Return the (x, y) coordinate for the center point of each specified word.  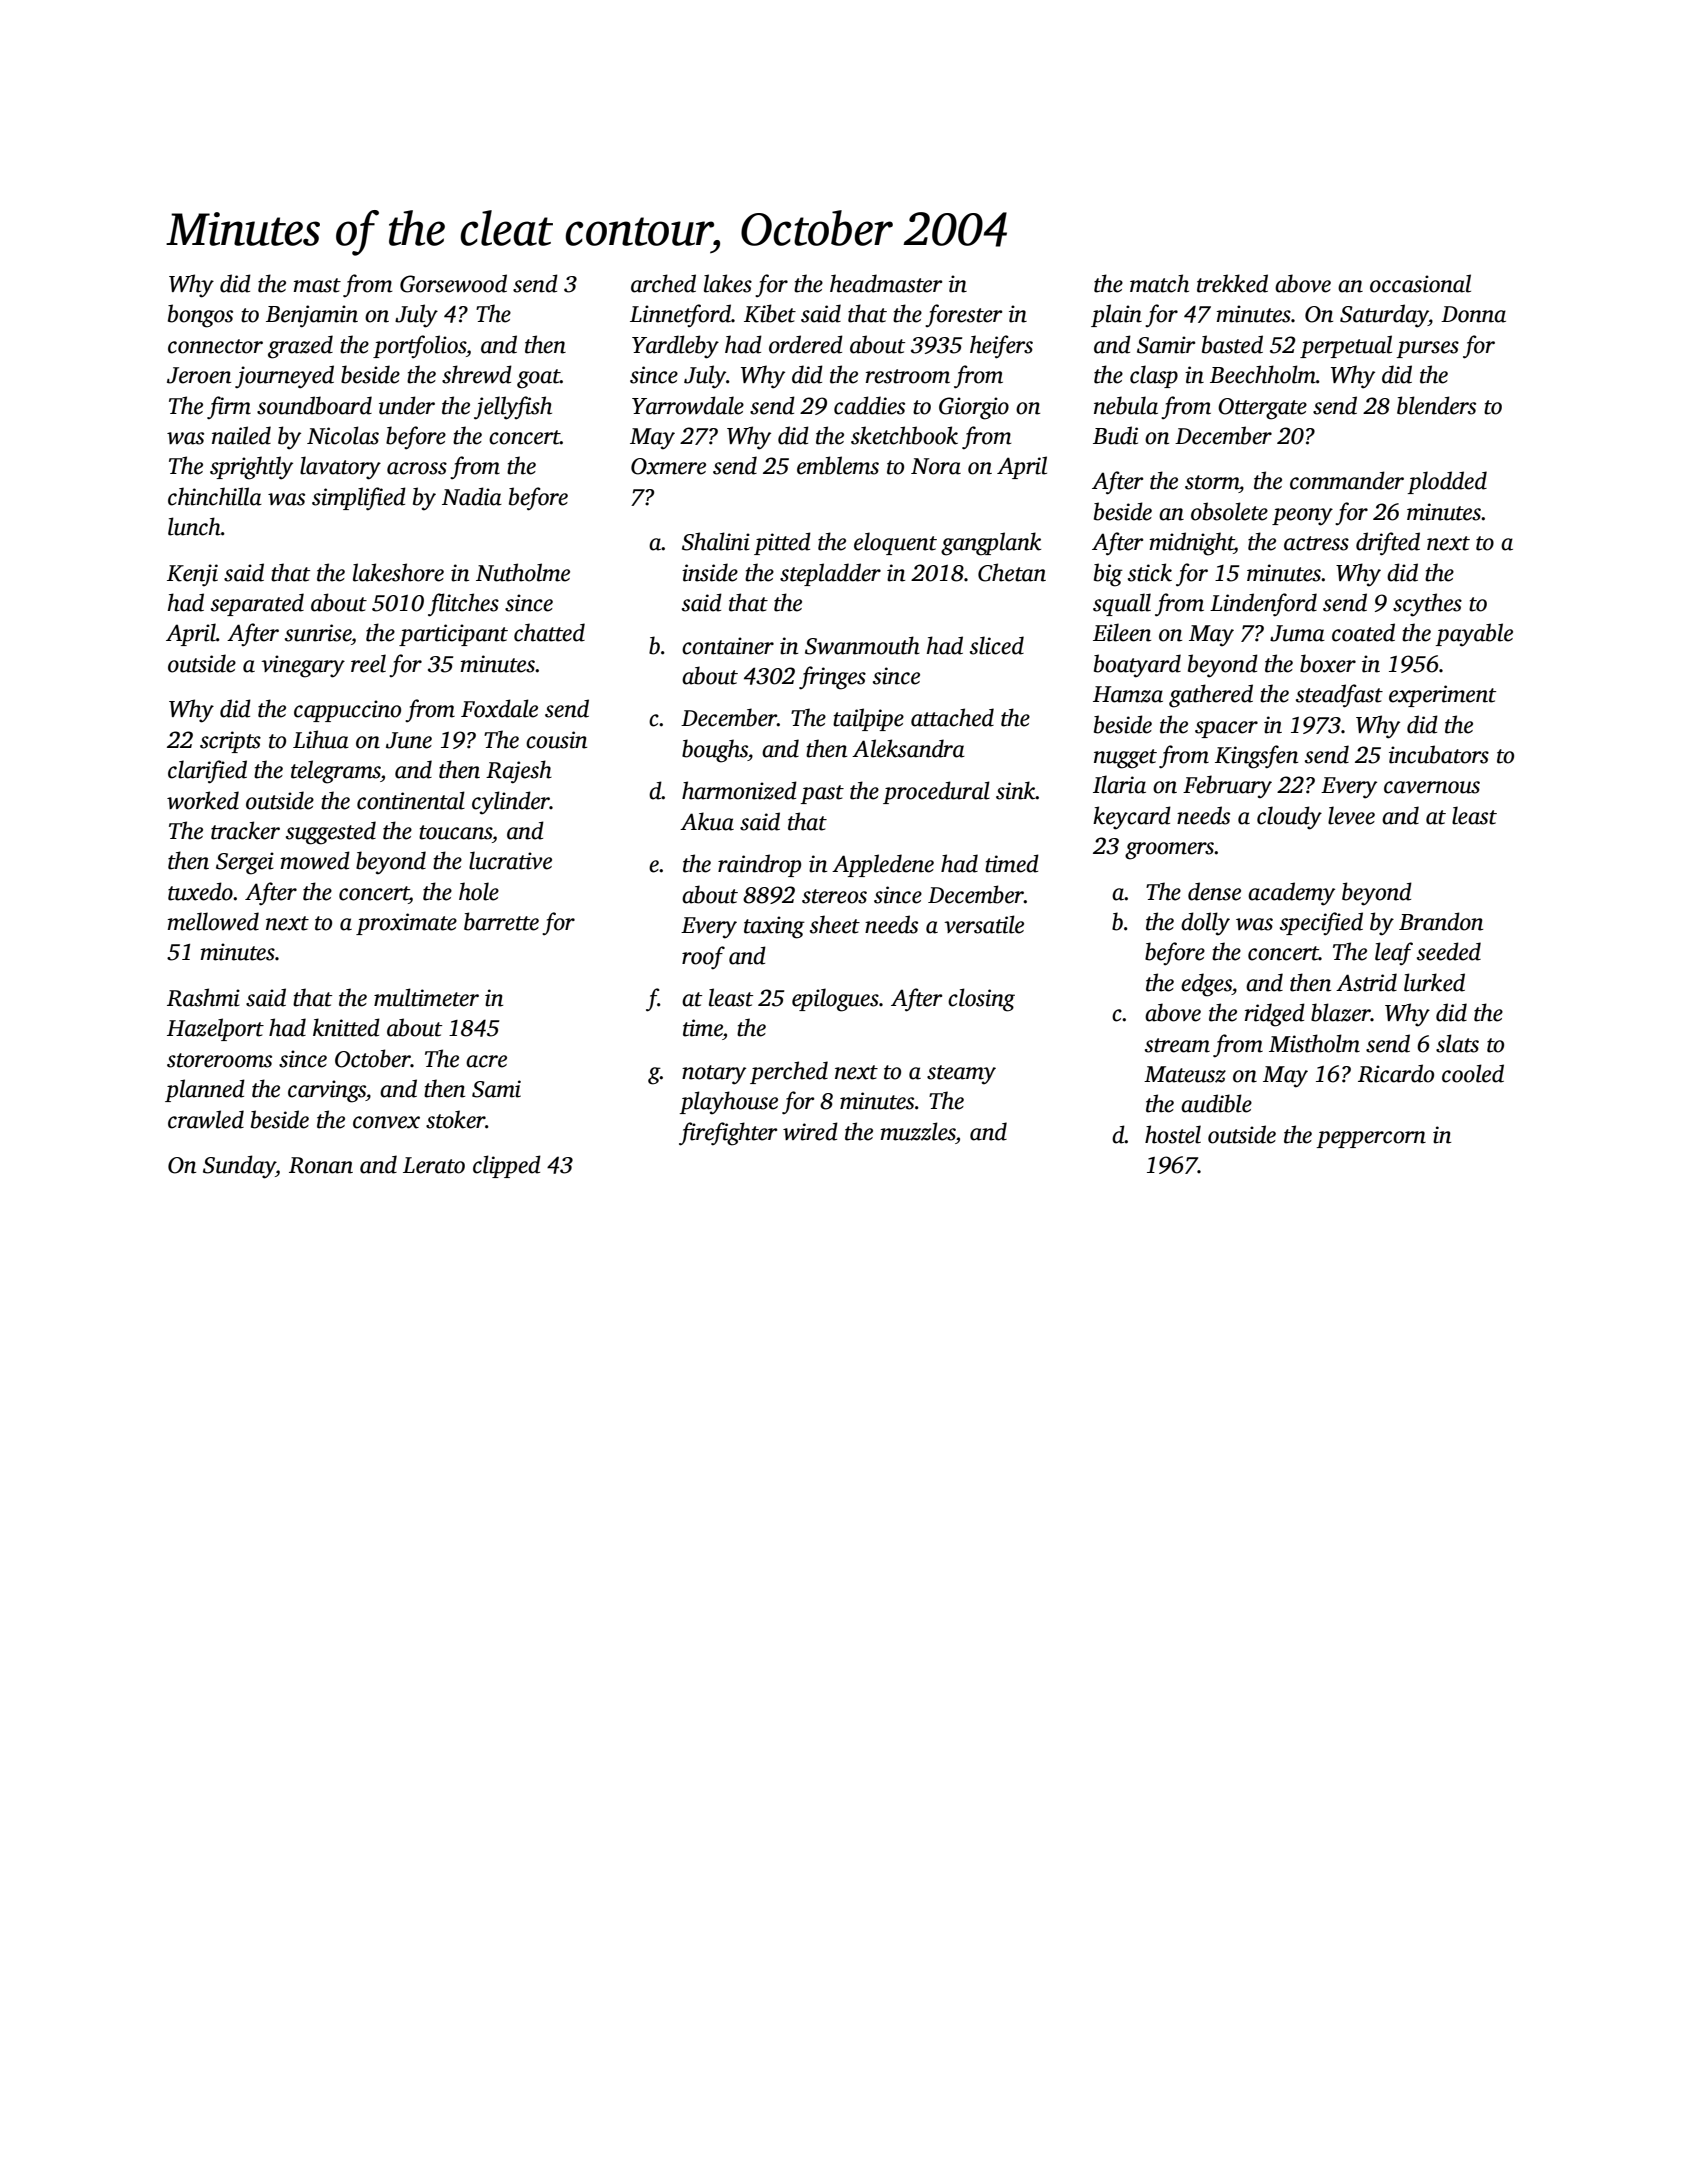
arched (663, 283)
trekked (1232, 283)
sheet (835, 924)
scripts (230, 742)
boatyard (1137, 666)
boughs (715, 751)
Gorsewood (453, 283)
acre (486, 1061)
